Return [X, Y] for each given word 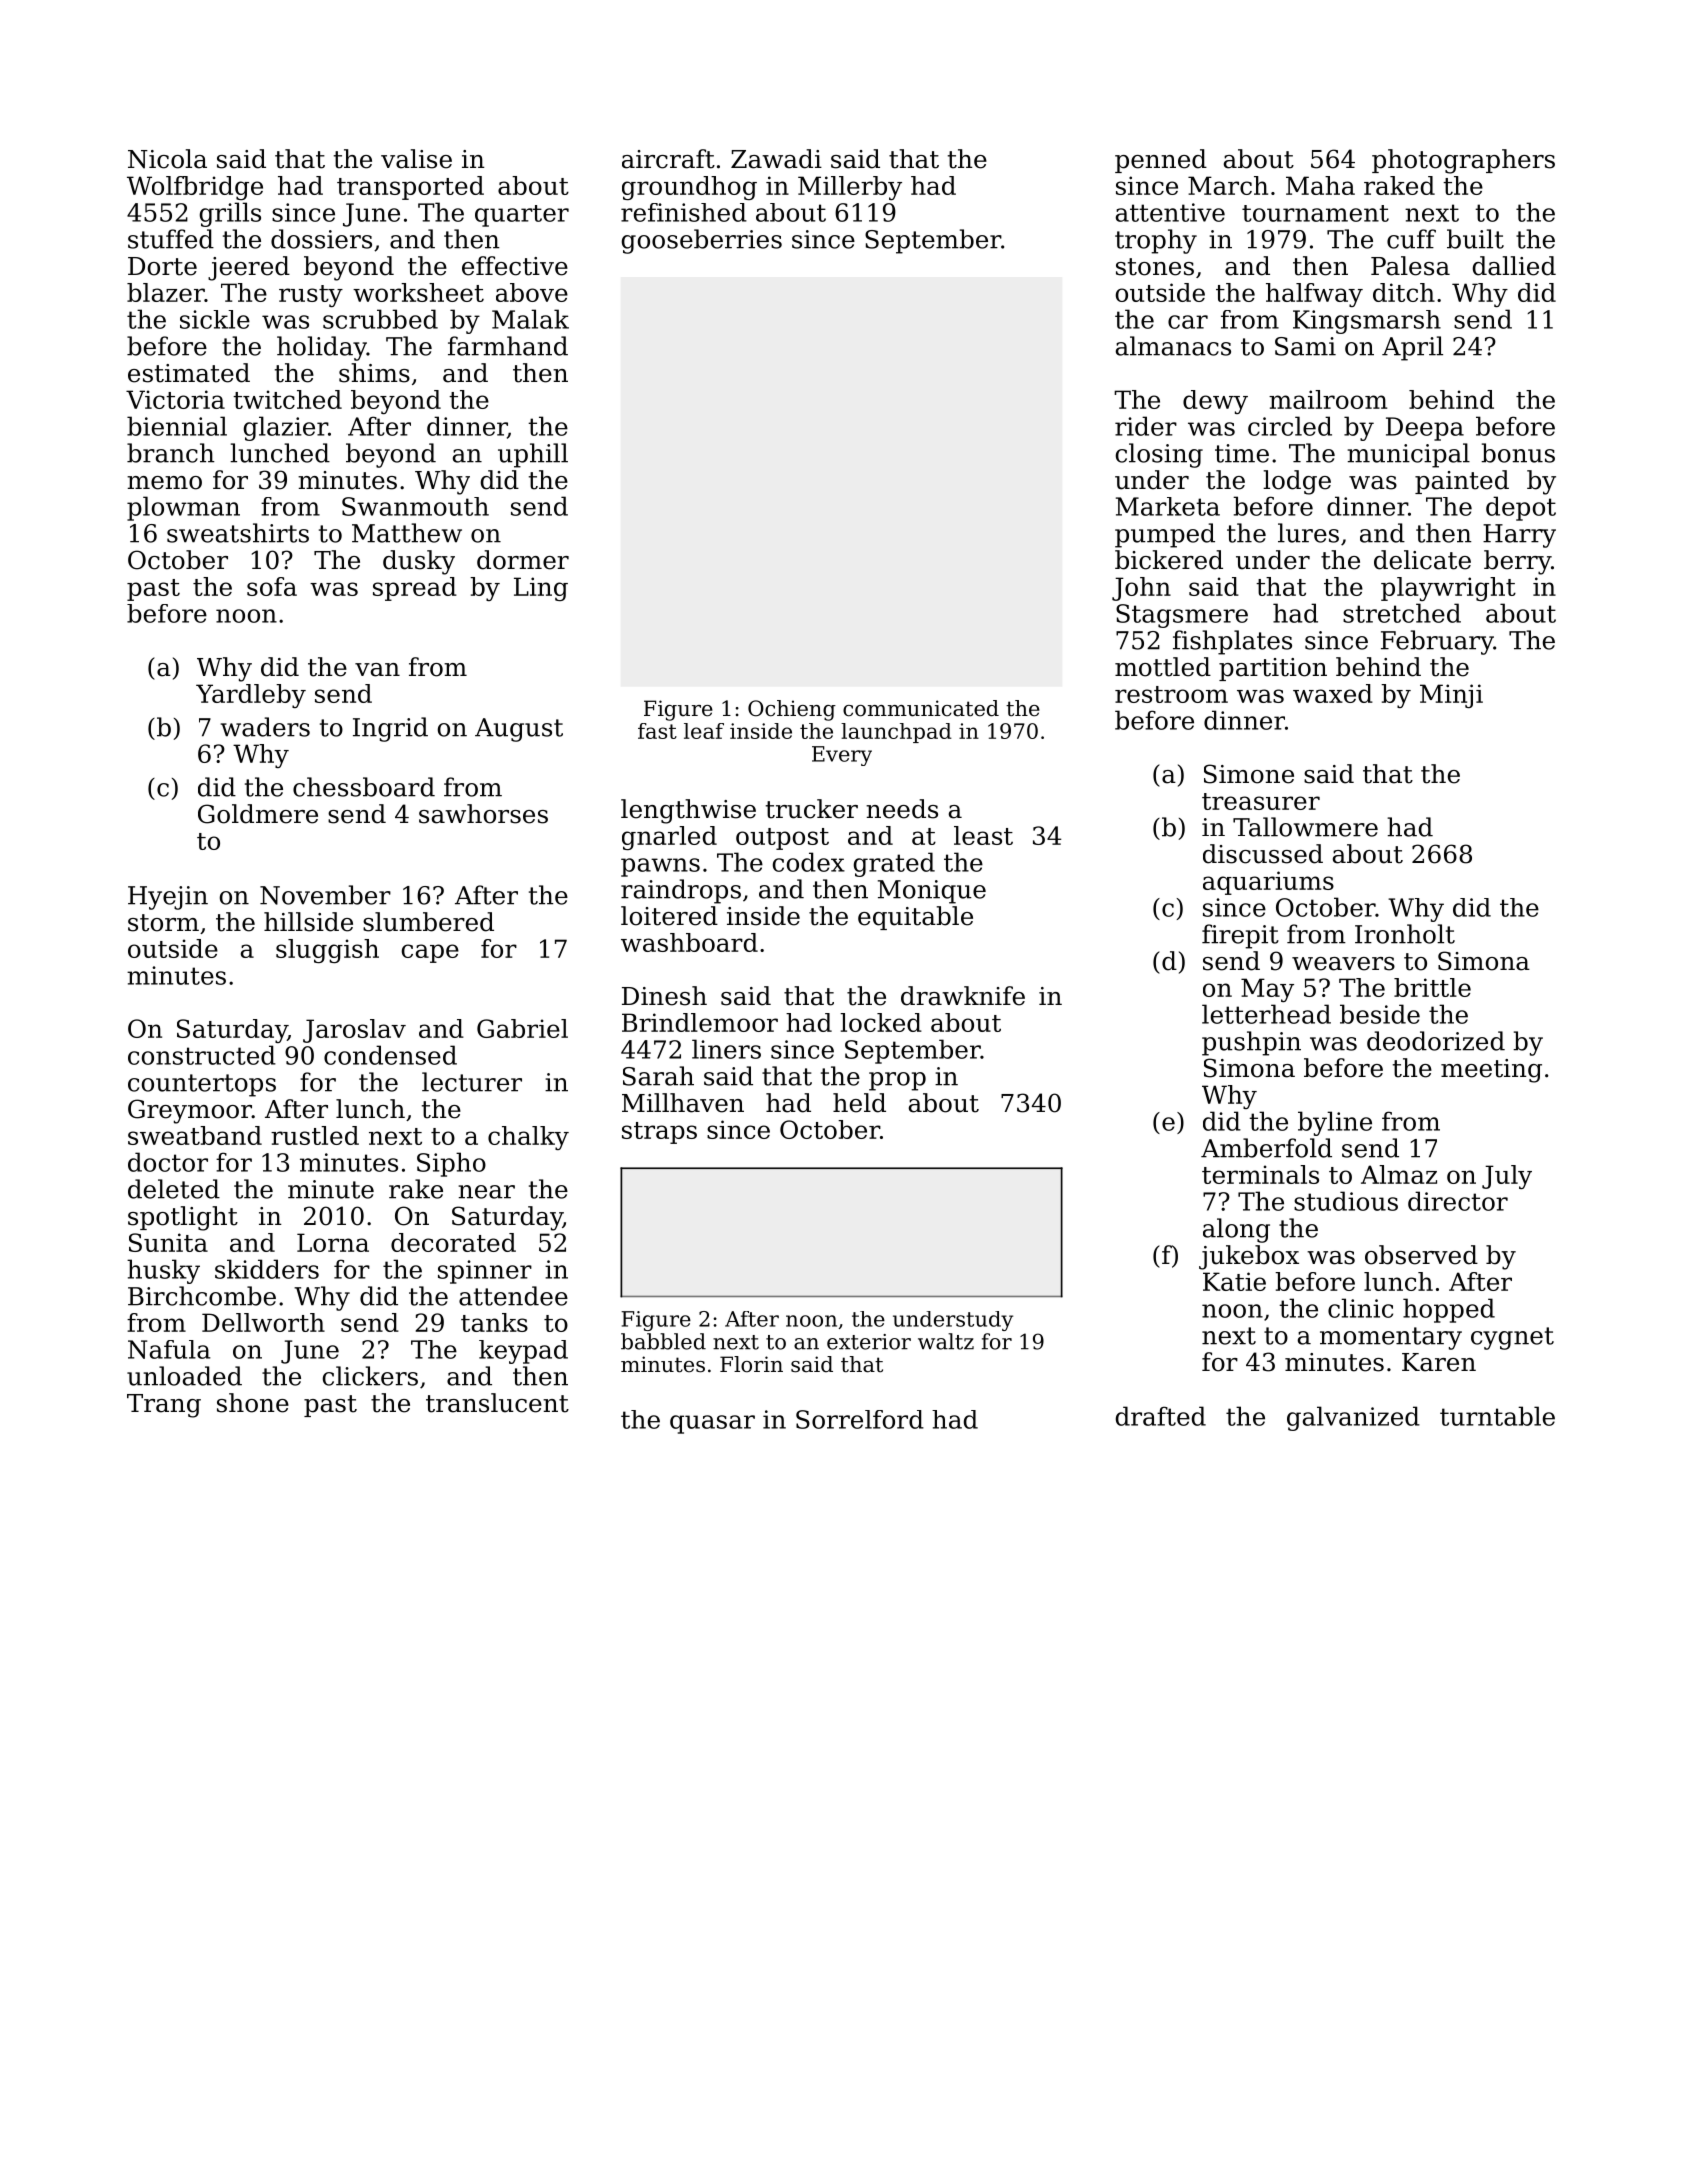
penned [1161, 161]
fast [657, 731]
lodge [1297, 482]
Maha [1320, 185]
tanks [494, 1322]
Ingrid [390, 729]
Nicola [167, 159]
